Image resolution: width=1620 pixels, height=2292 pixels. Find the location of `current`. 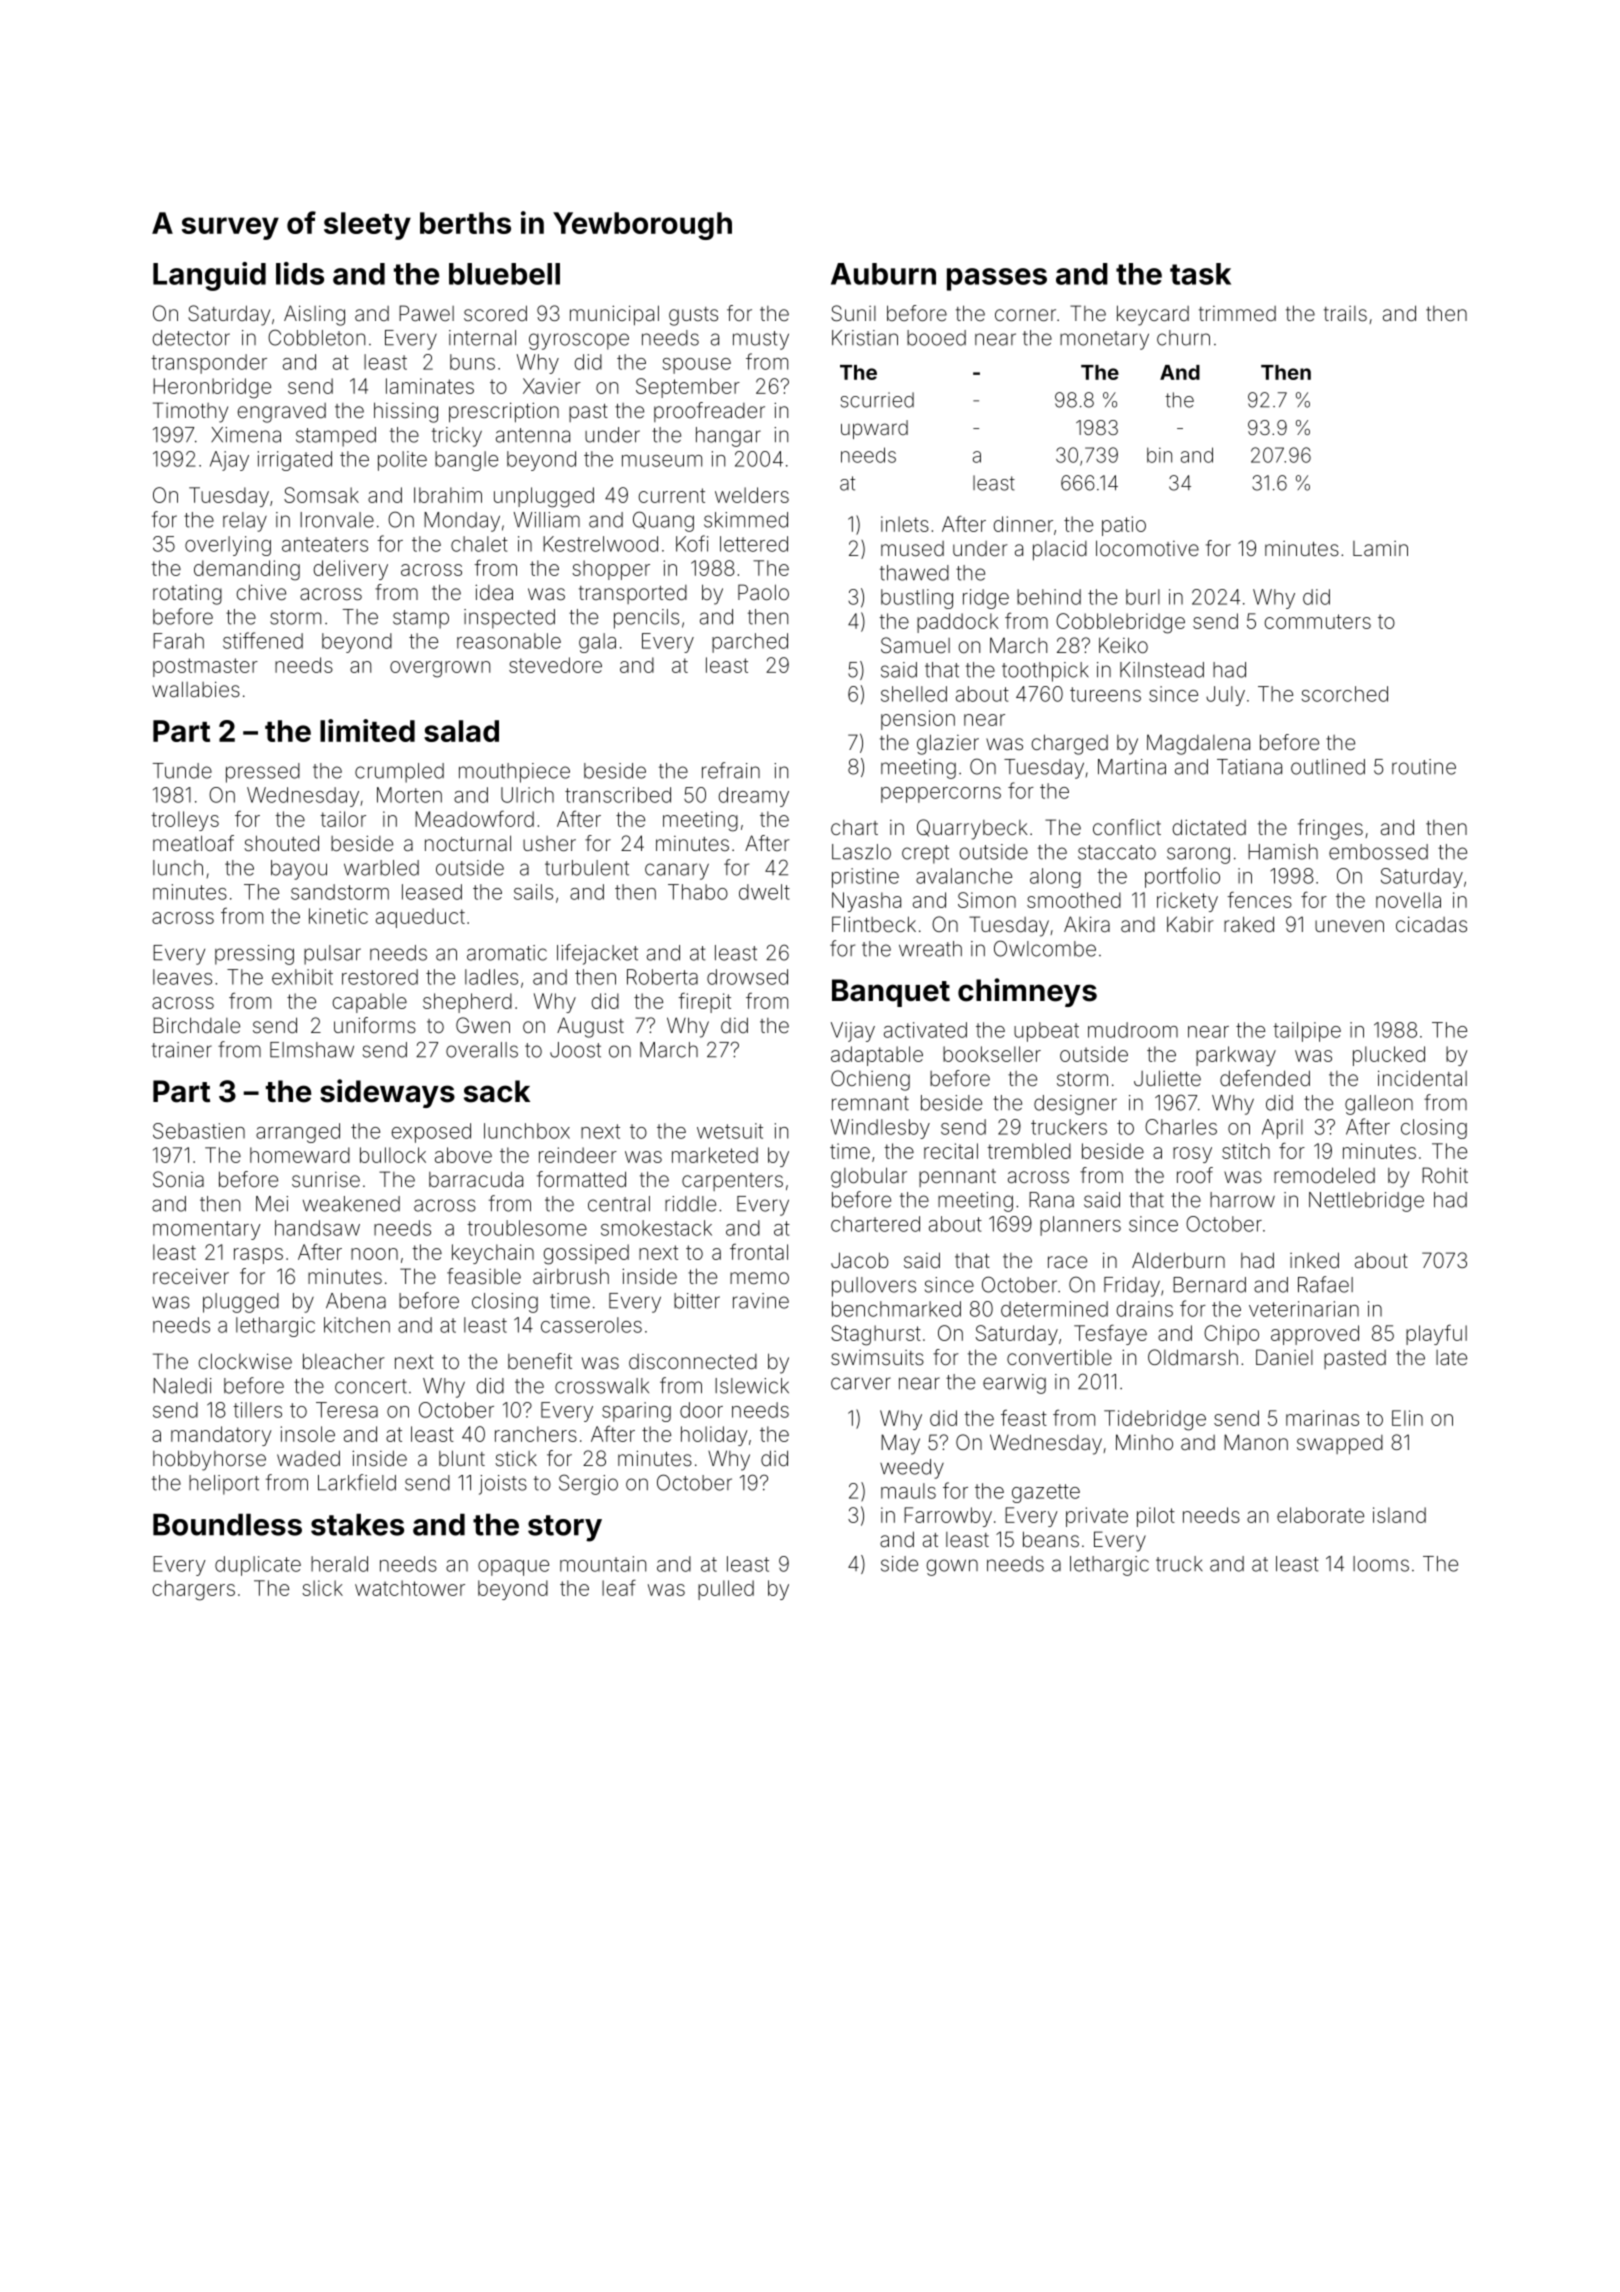

current is located at coordinates (672, 495).
